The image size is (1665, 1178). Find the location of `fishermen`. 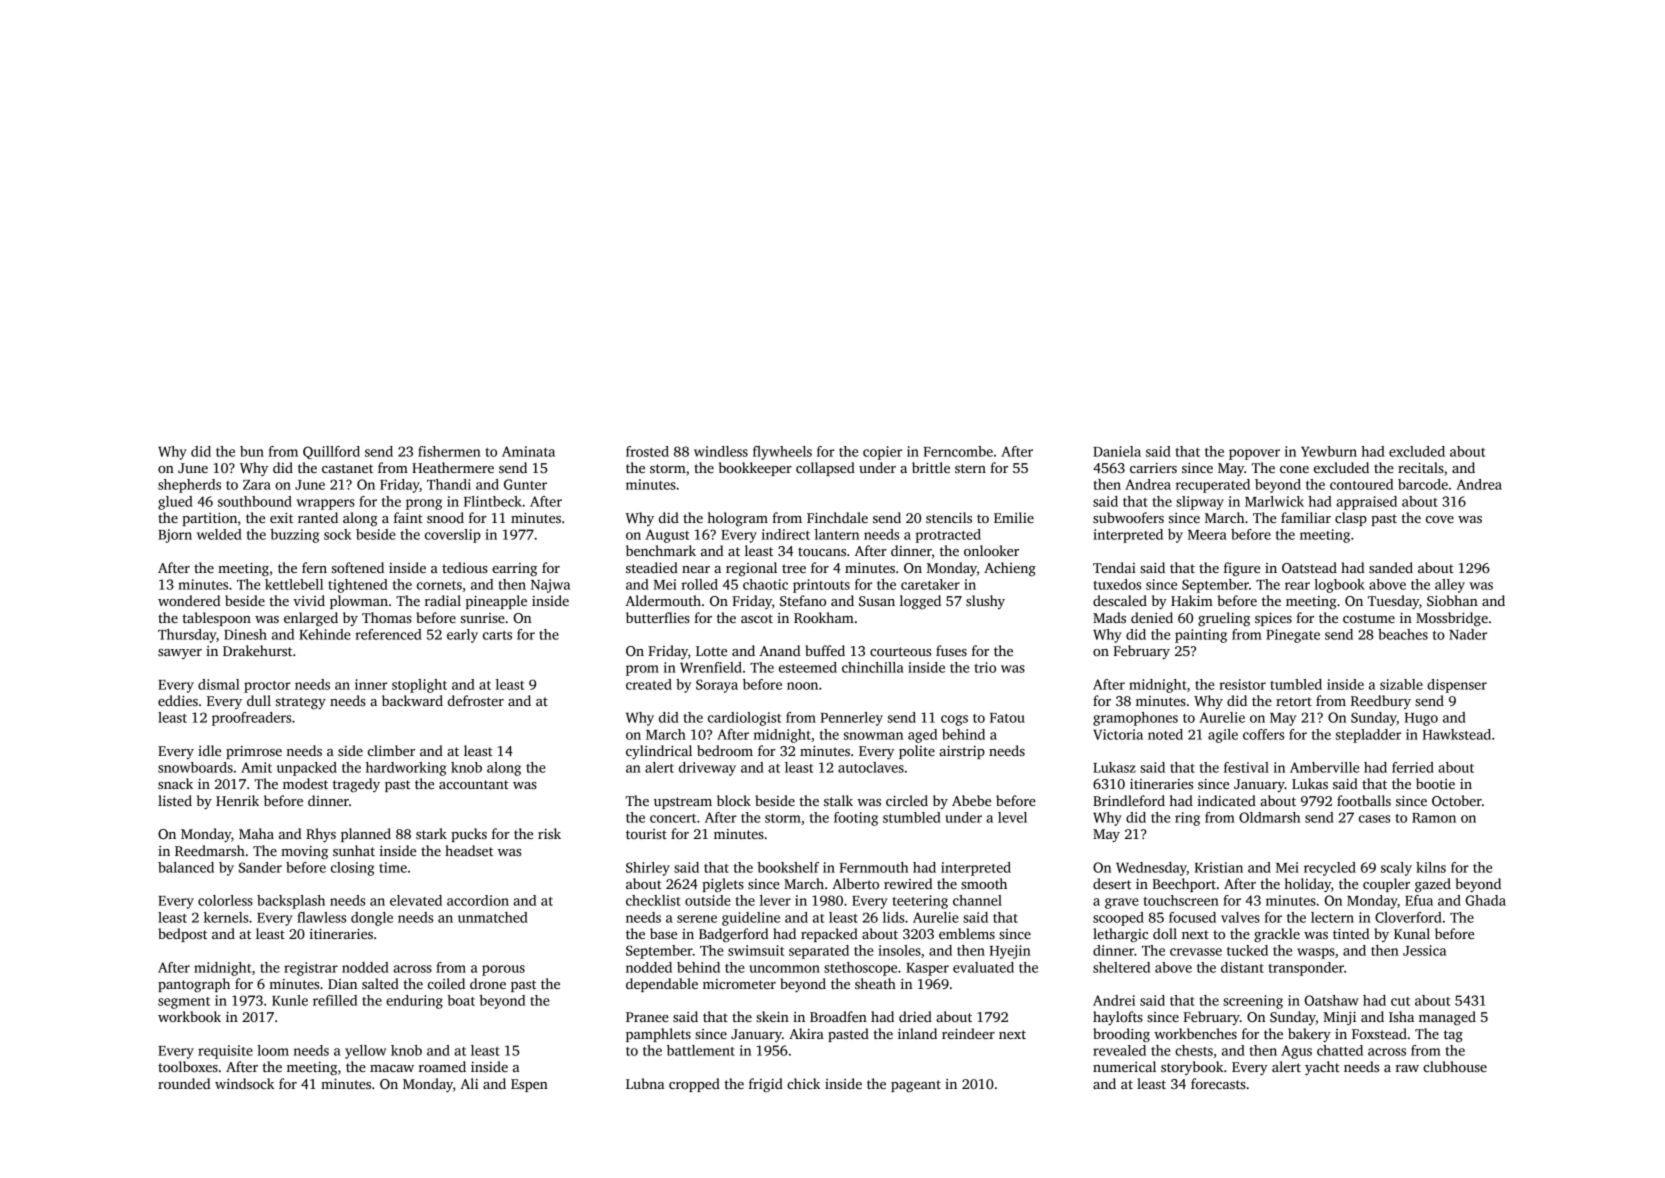

fishermen is located at coordinates (449, 451).
